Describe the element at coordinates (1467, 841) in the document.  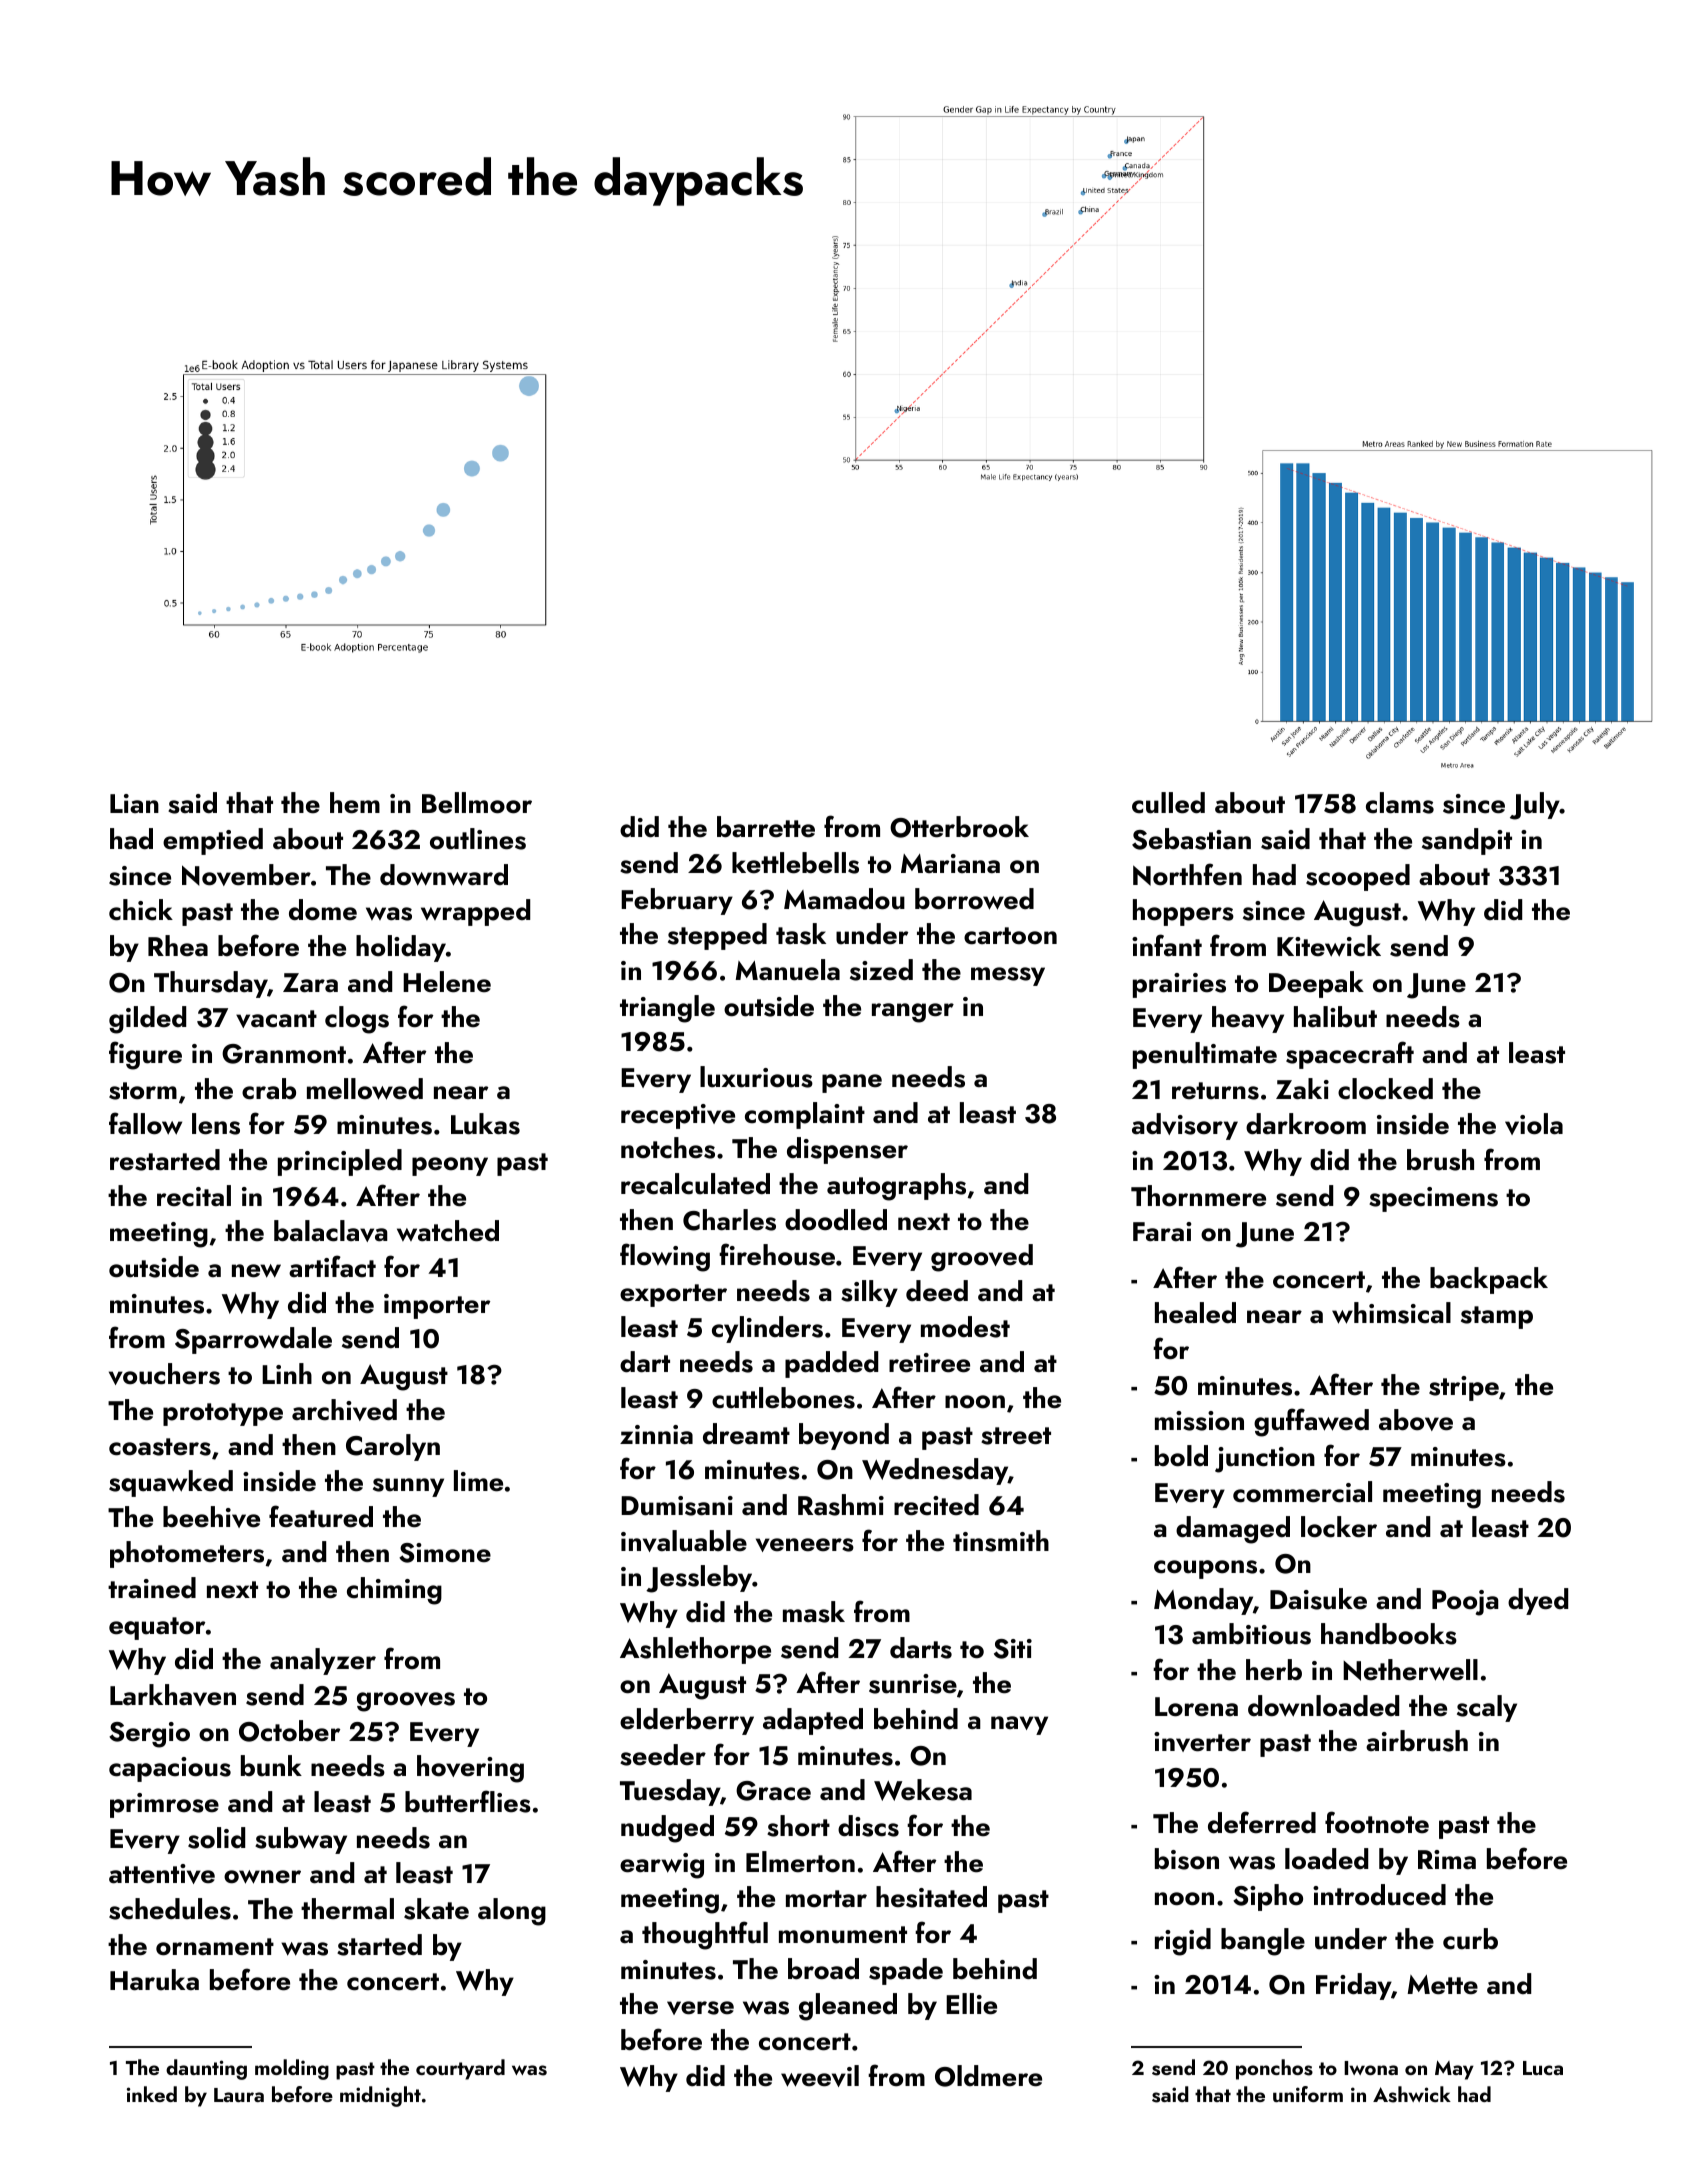
I see `sandpit` at that location.
